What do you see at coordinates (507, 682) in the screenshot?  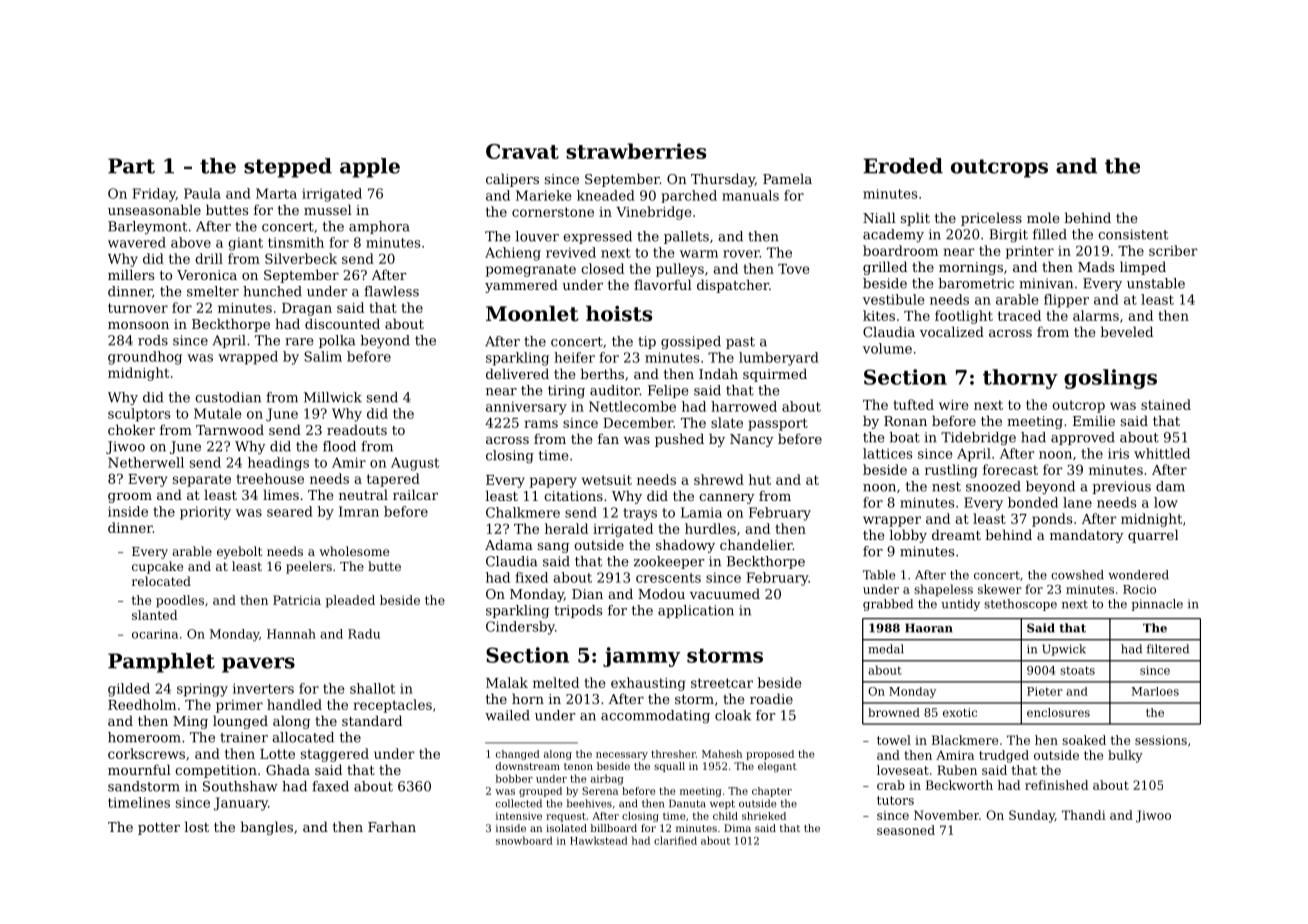 I see `Malak` at bounding box center [507, 682].
